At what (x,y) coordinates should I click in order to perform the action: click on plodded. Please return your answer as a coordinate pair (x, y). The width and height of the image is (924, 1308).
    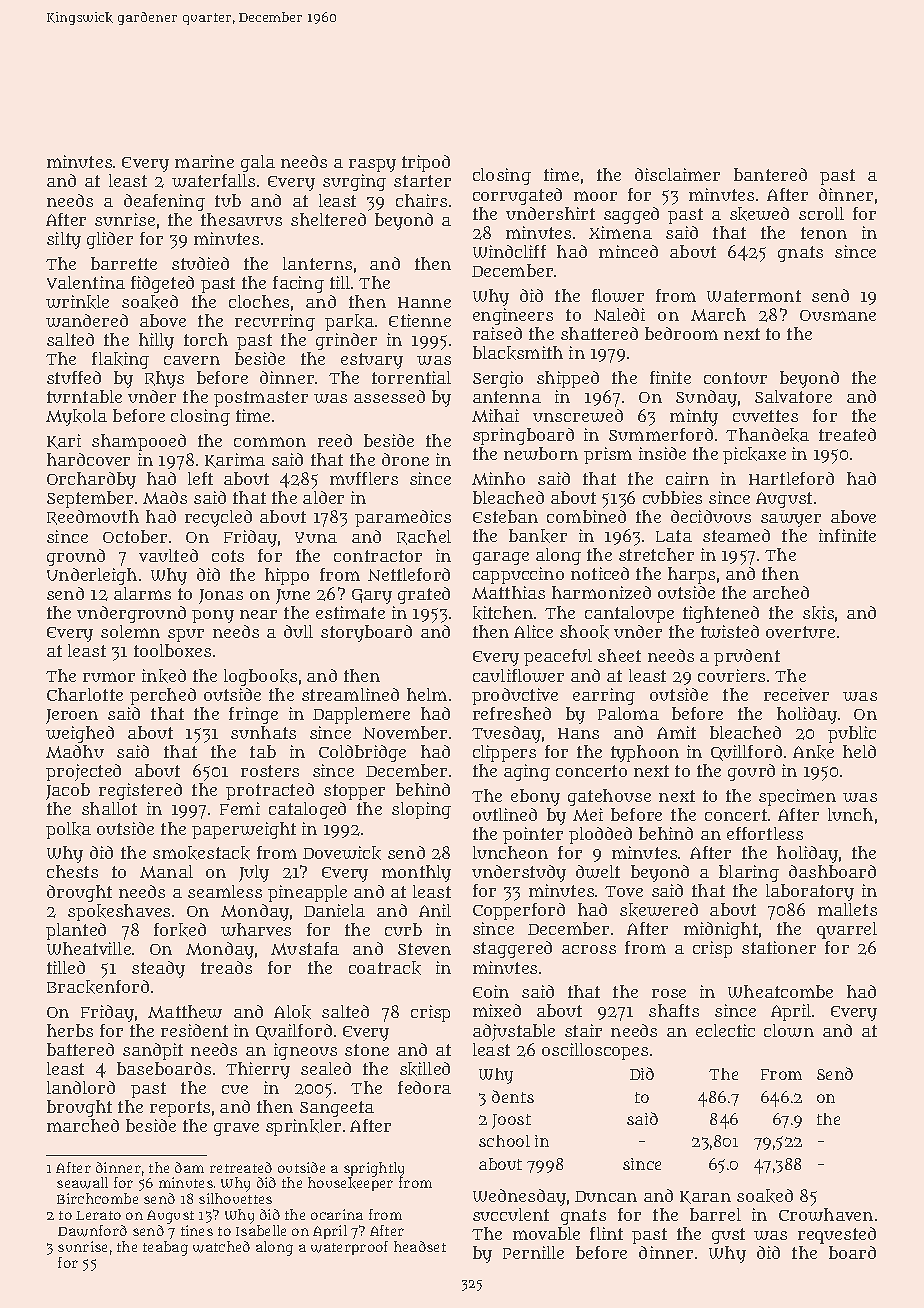
    Looking at the image, I should click on (600, 835).
